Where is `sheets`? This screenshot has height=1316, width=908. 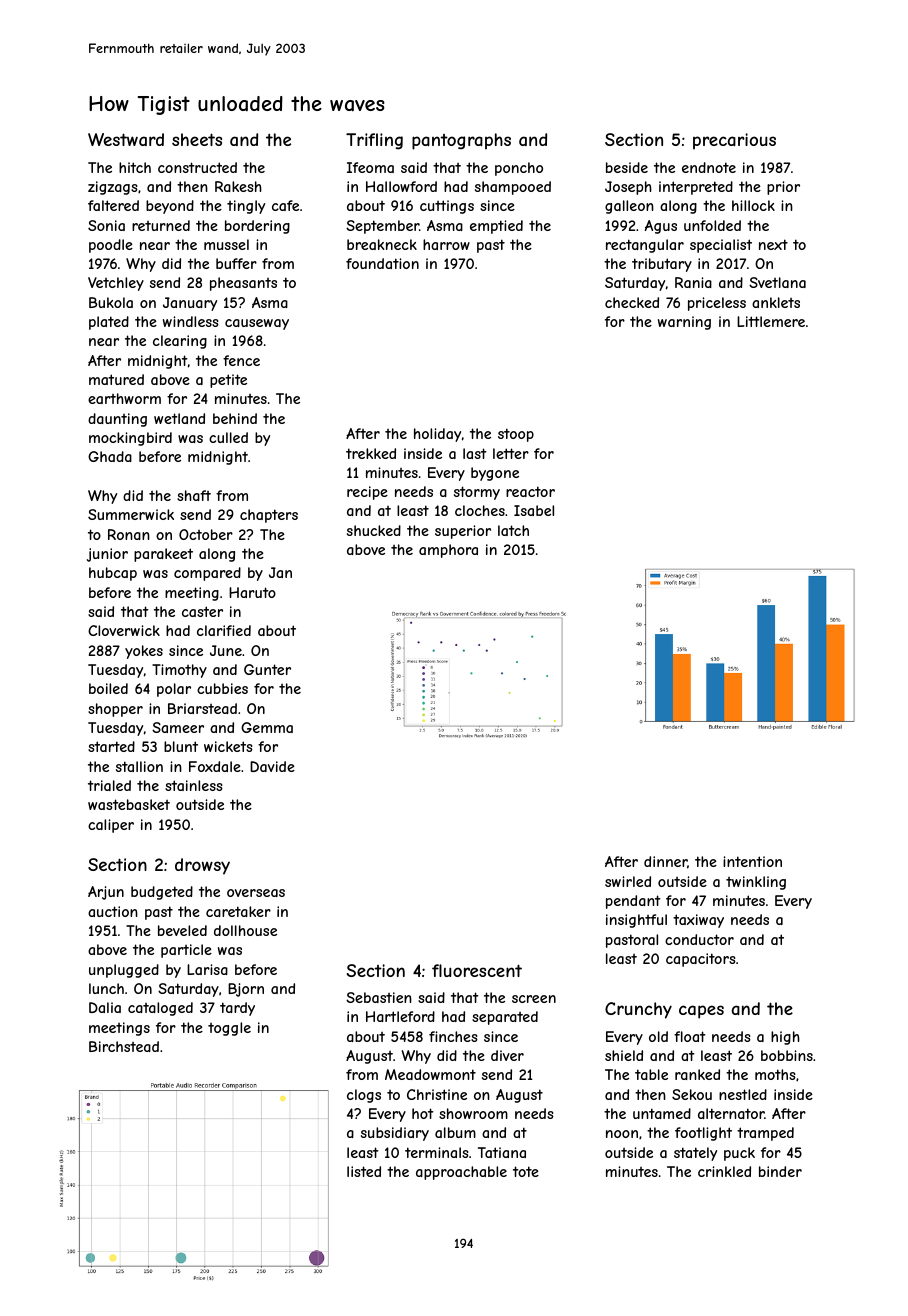 sheets is located at coordinates (197, 139).
